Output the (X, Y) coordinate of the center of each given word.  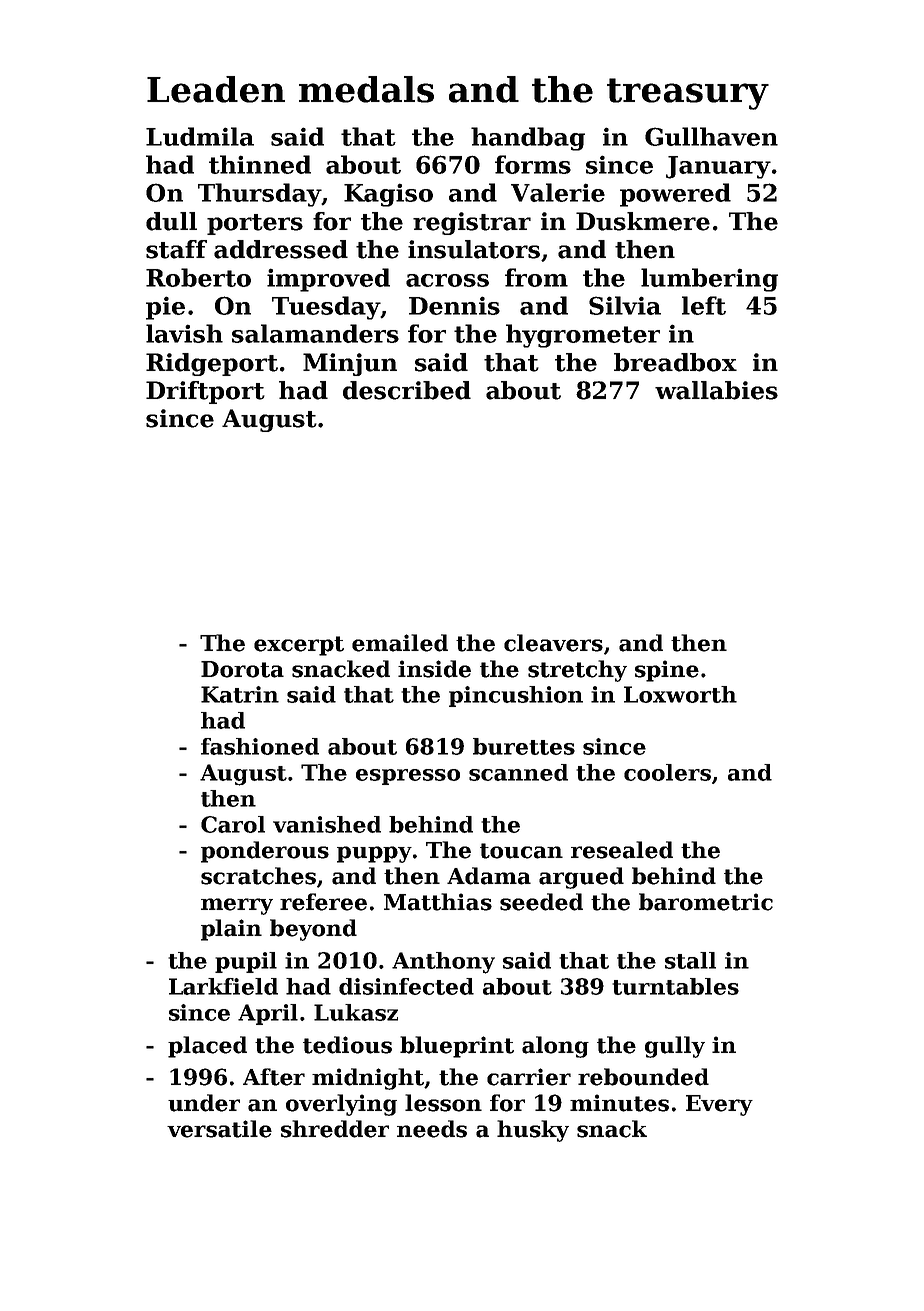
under (204, 1103)
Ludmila (200, 136)
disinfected (406, 986)
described (407, 390)
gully (675, 1047)
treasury (688, 94)
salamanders (315, 333)
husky (533, 1131)
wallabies (716, 390)
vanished (327, 824)
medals (366, 89)
